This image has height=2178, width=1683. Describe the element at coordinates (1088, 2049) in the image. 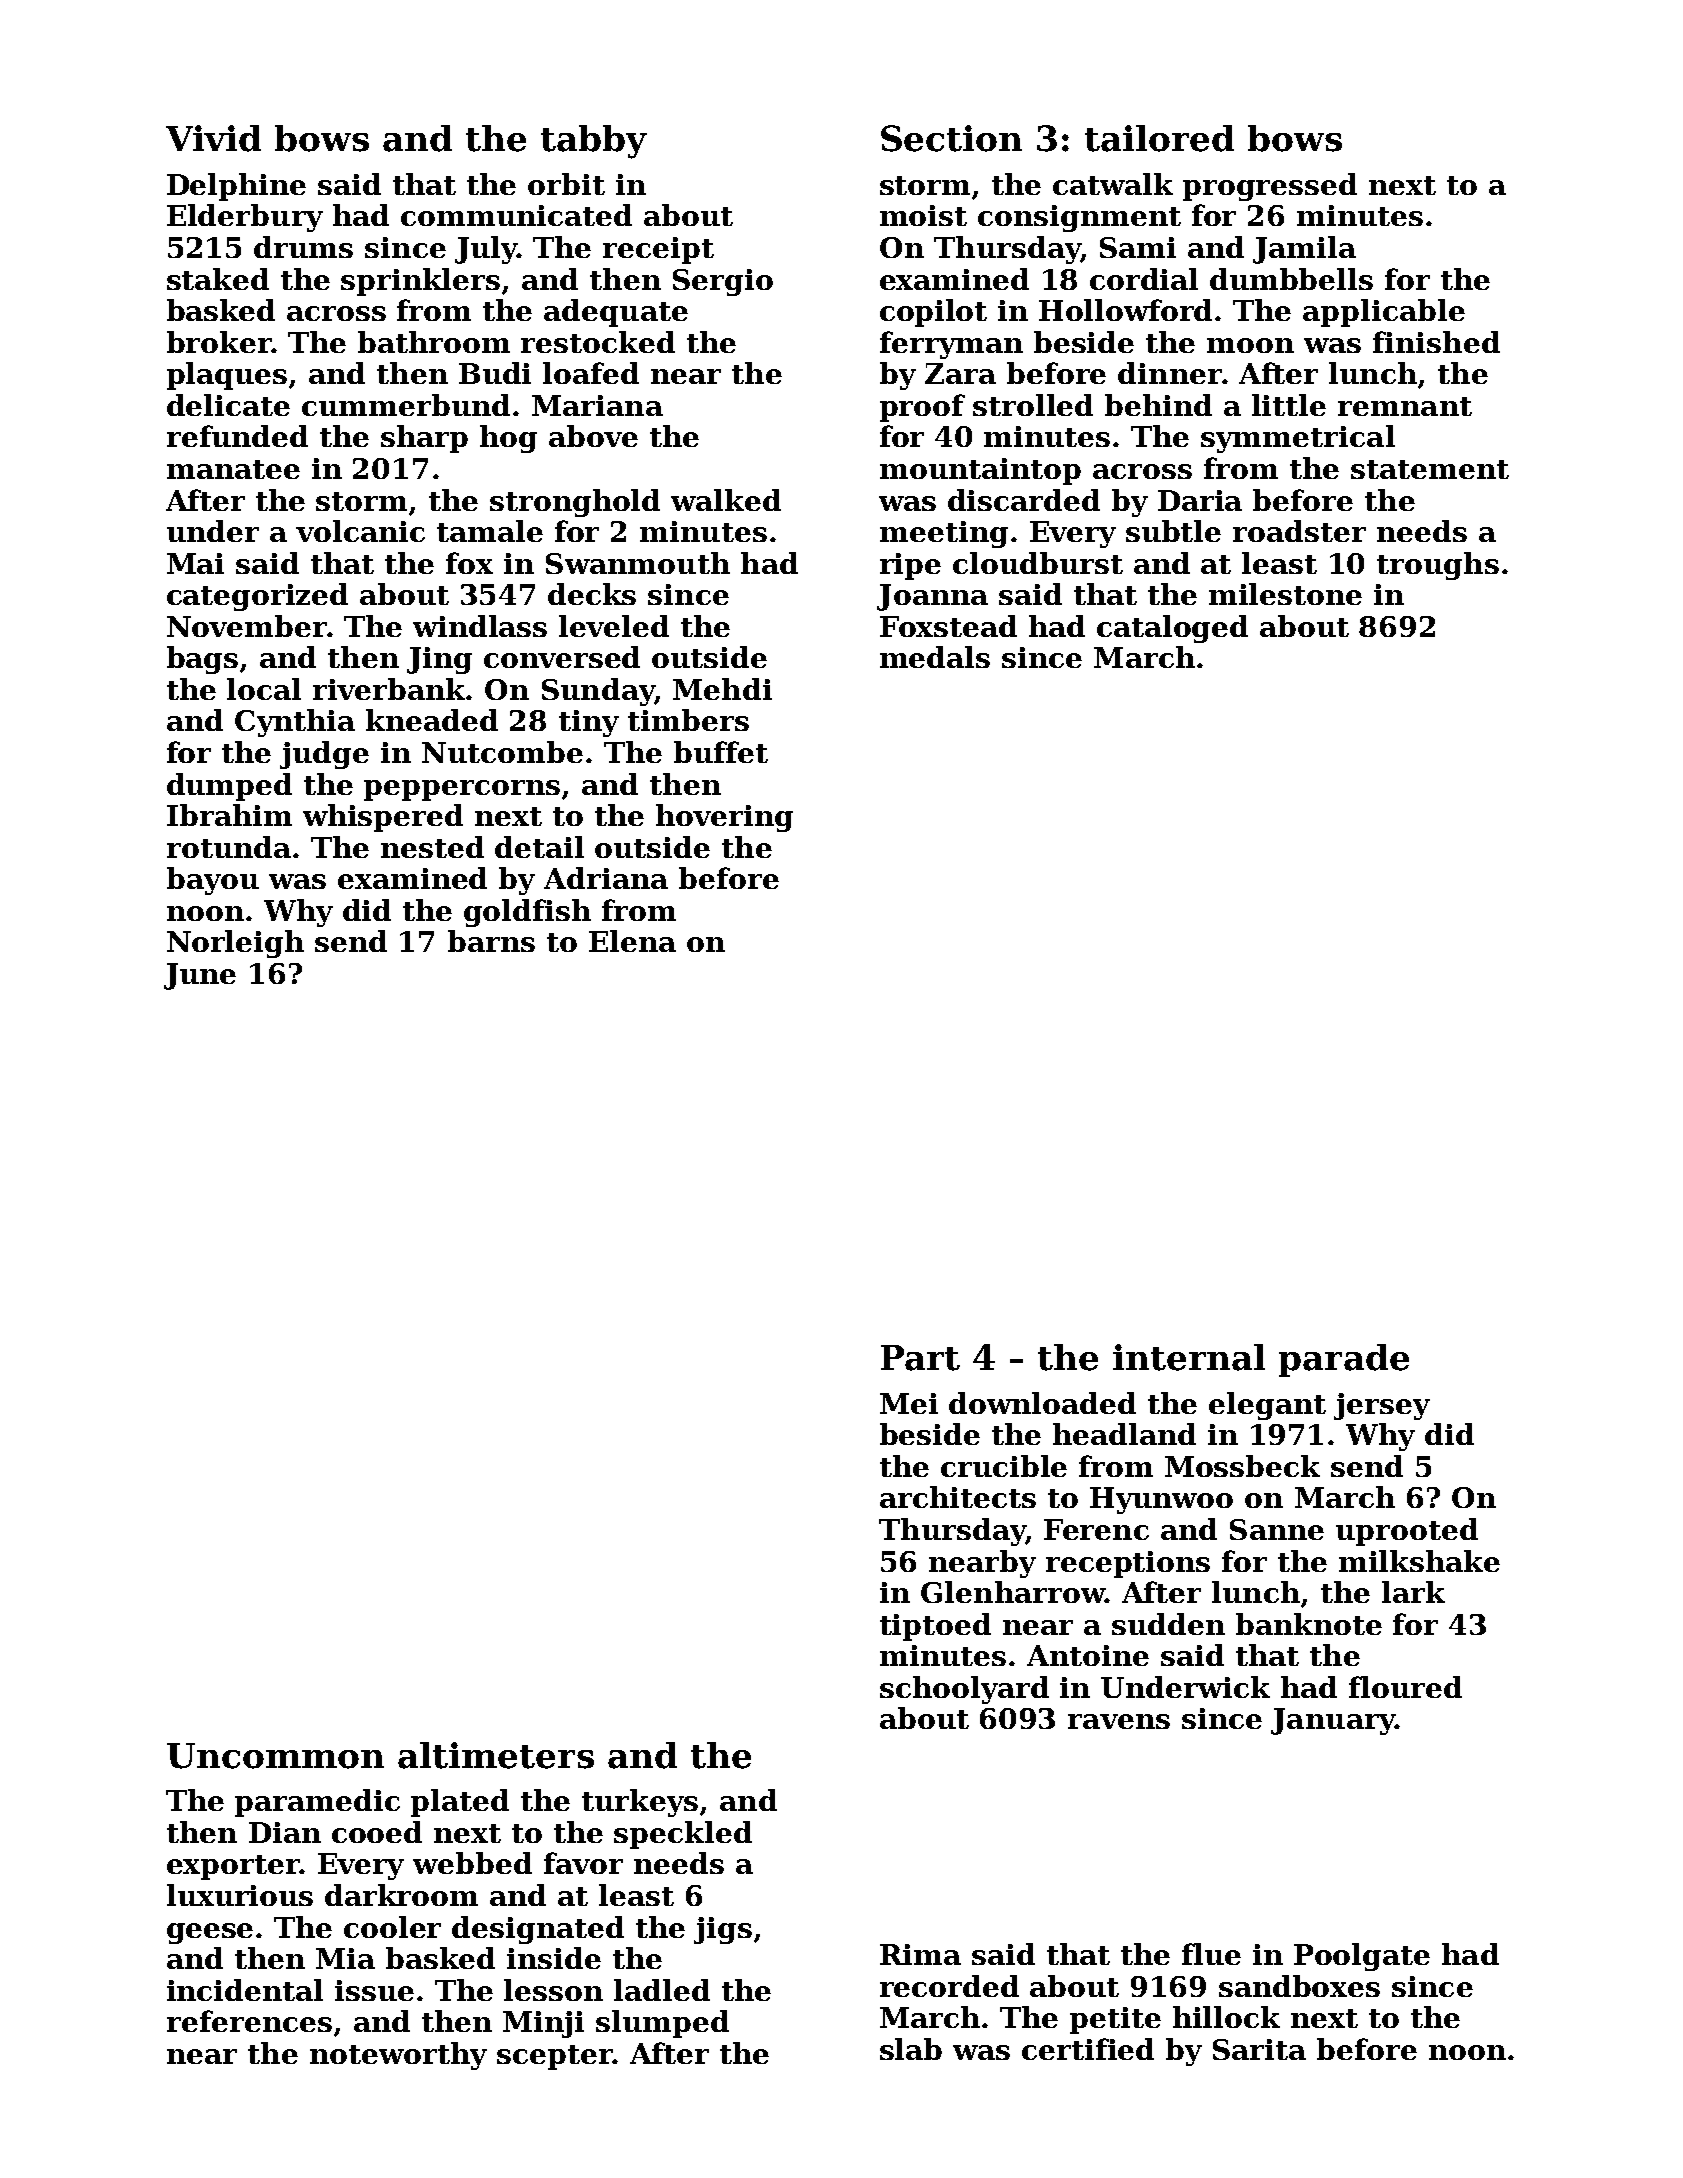

I see `certified` at that location.
